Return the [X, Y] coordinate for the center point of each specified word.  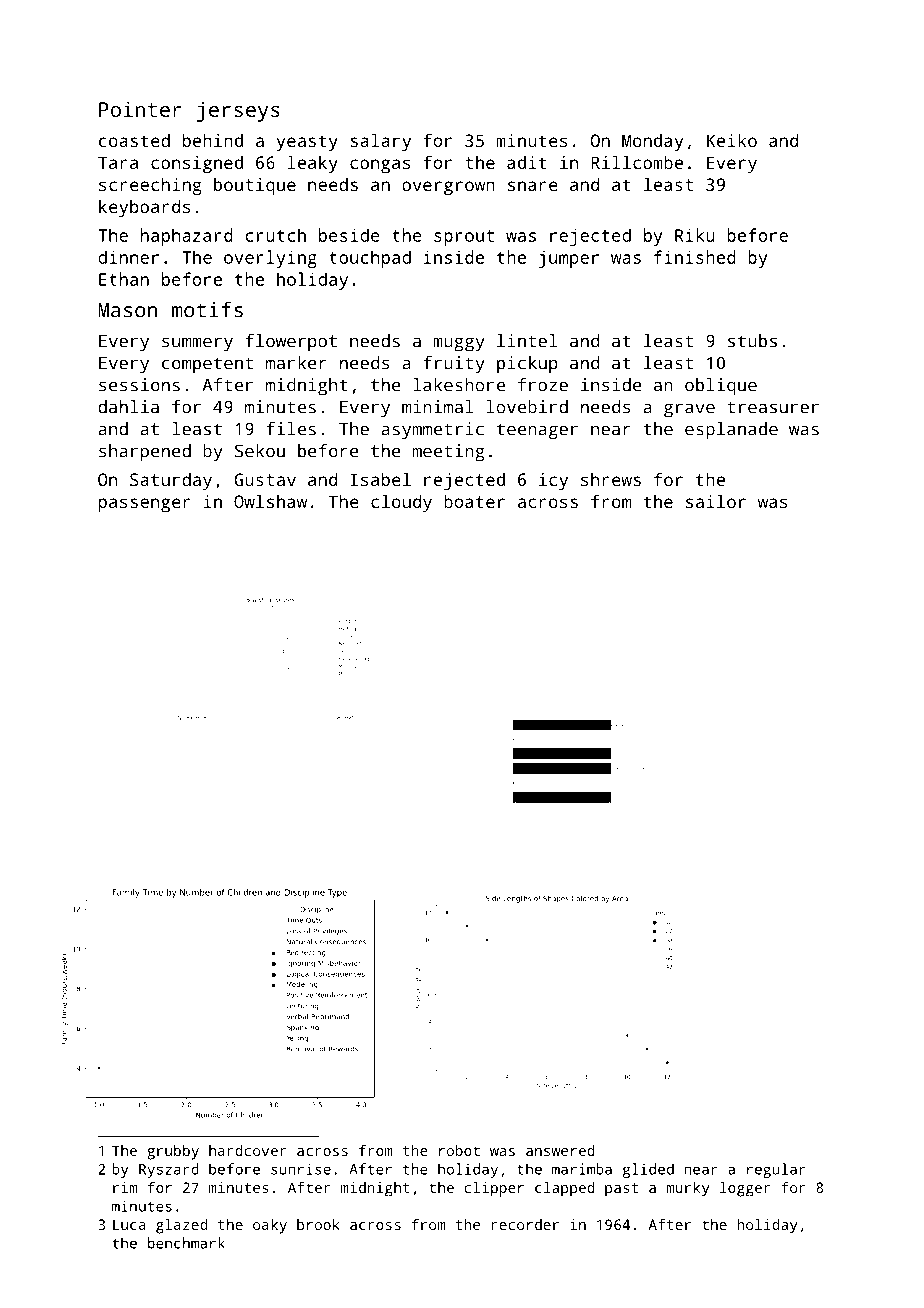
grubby [173, 1152]
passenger [145, 505]
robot [459, 1150]
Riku [695, 235]
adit [526, 162]
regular [776, 1170]
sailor [716, 501]
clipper [494, 1189]
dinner [128, 257]
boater [474, 501]
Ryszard [169, 1170]
